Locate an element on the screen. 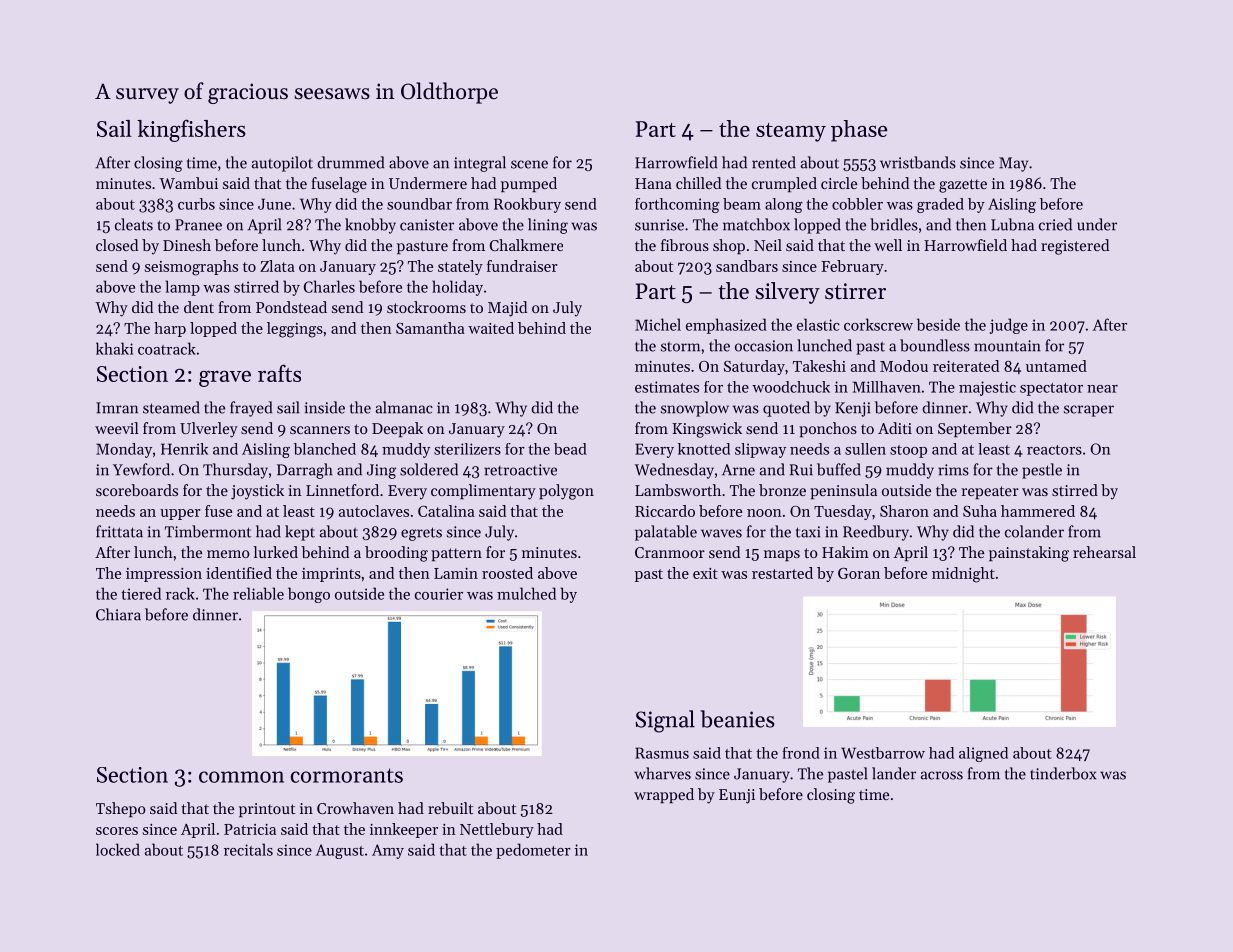  recitals is located at coordinates (248, 849).
